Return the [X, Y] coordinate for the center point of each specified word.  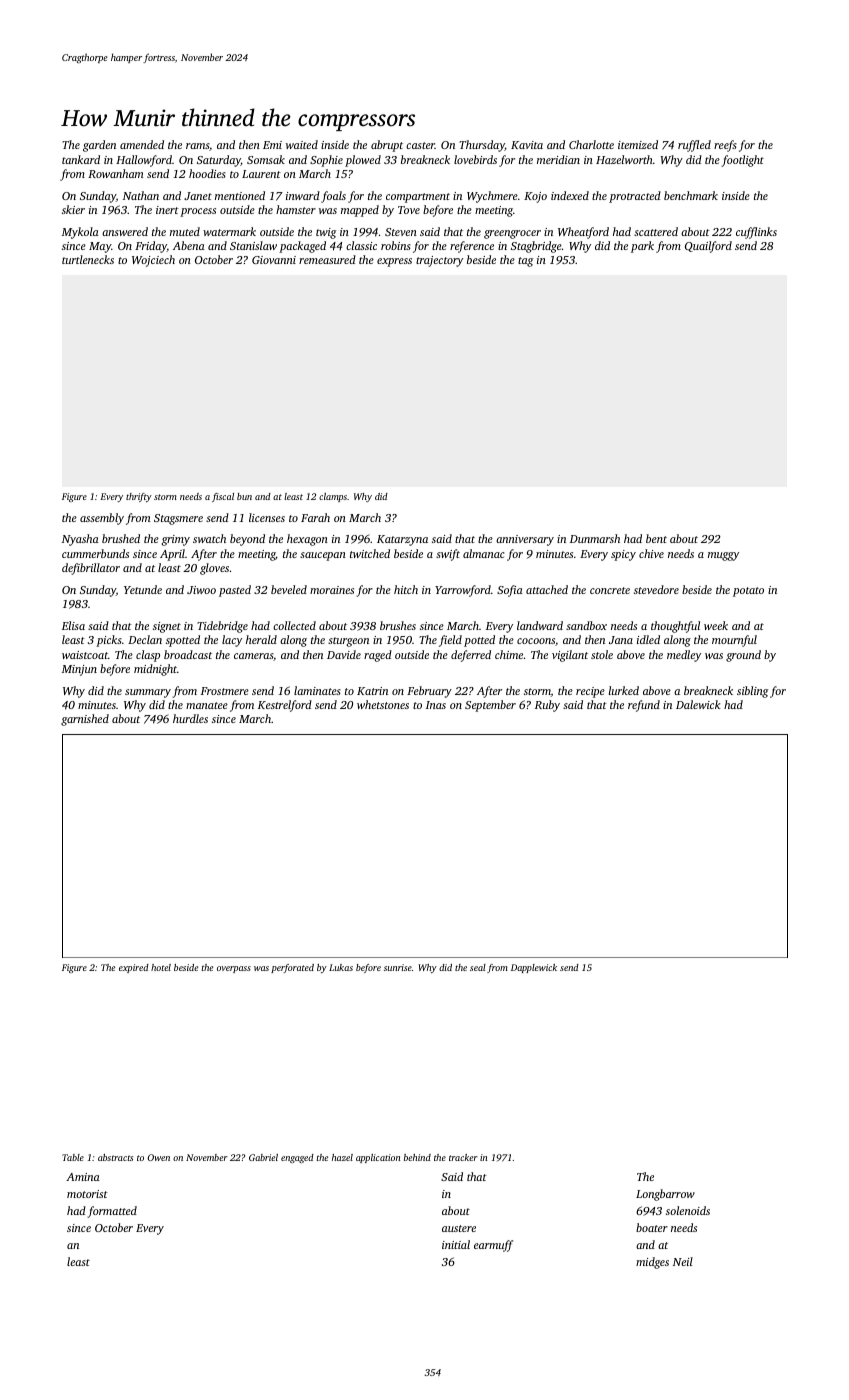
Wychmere [492, 197]
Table [73, 1157]
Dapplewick [534, 968]
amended [142, 144]
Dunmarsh [595, 538]
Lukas [341, 967]
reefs [725, 146]
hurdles [190, 718]
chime [509, 654]
